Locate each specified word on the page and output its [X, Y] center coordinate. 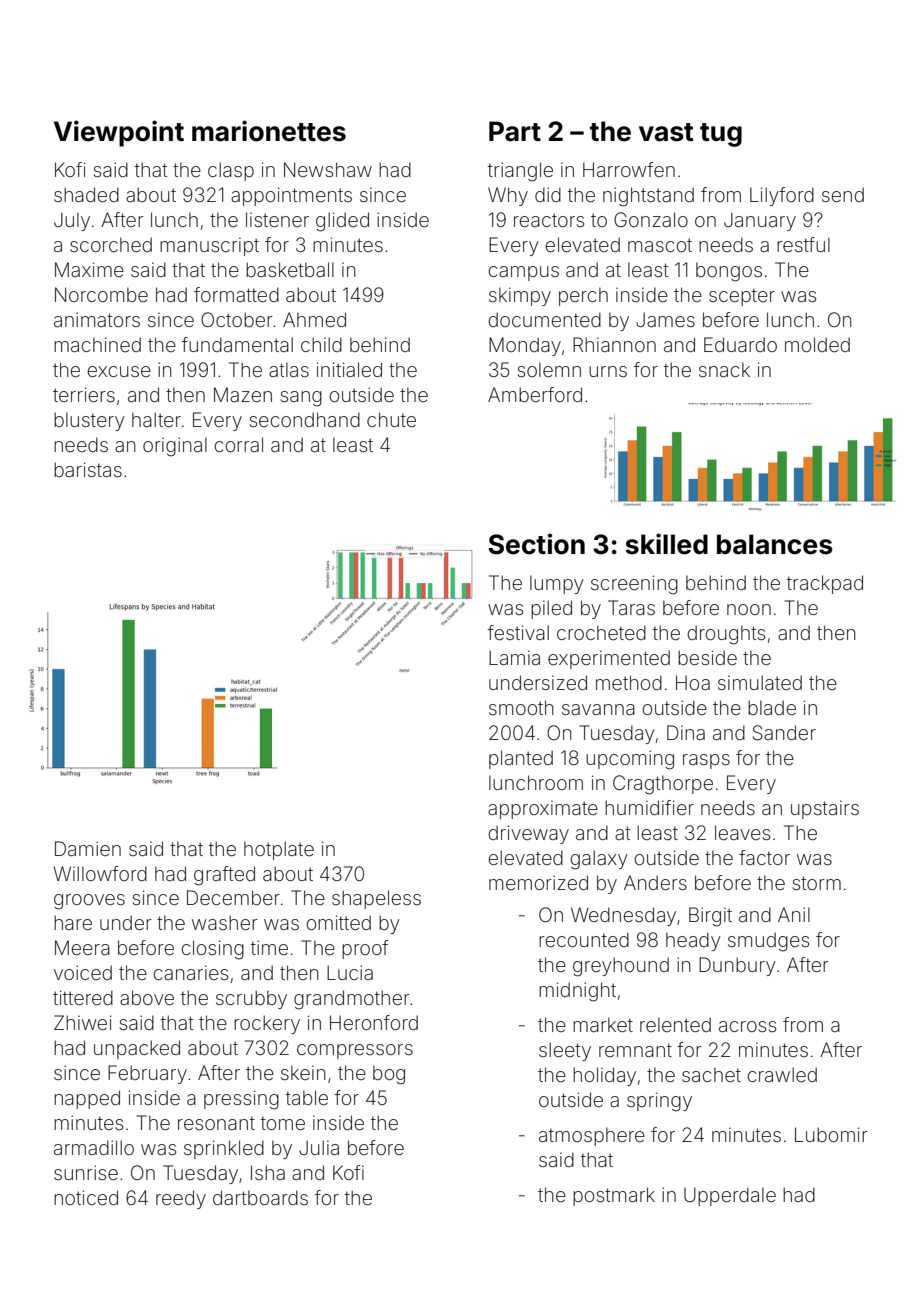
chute [391, 419]
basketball [290, 269]
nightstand [648, 197]
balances [775, 544]
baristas [88, 469]
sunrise [86, 1172]
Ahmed [314, 319]
